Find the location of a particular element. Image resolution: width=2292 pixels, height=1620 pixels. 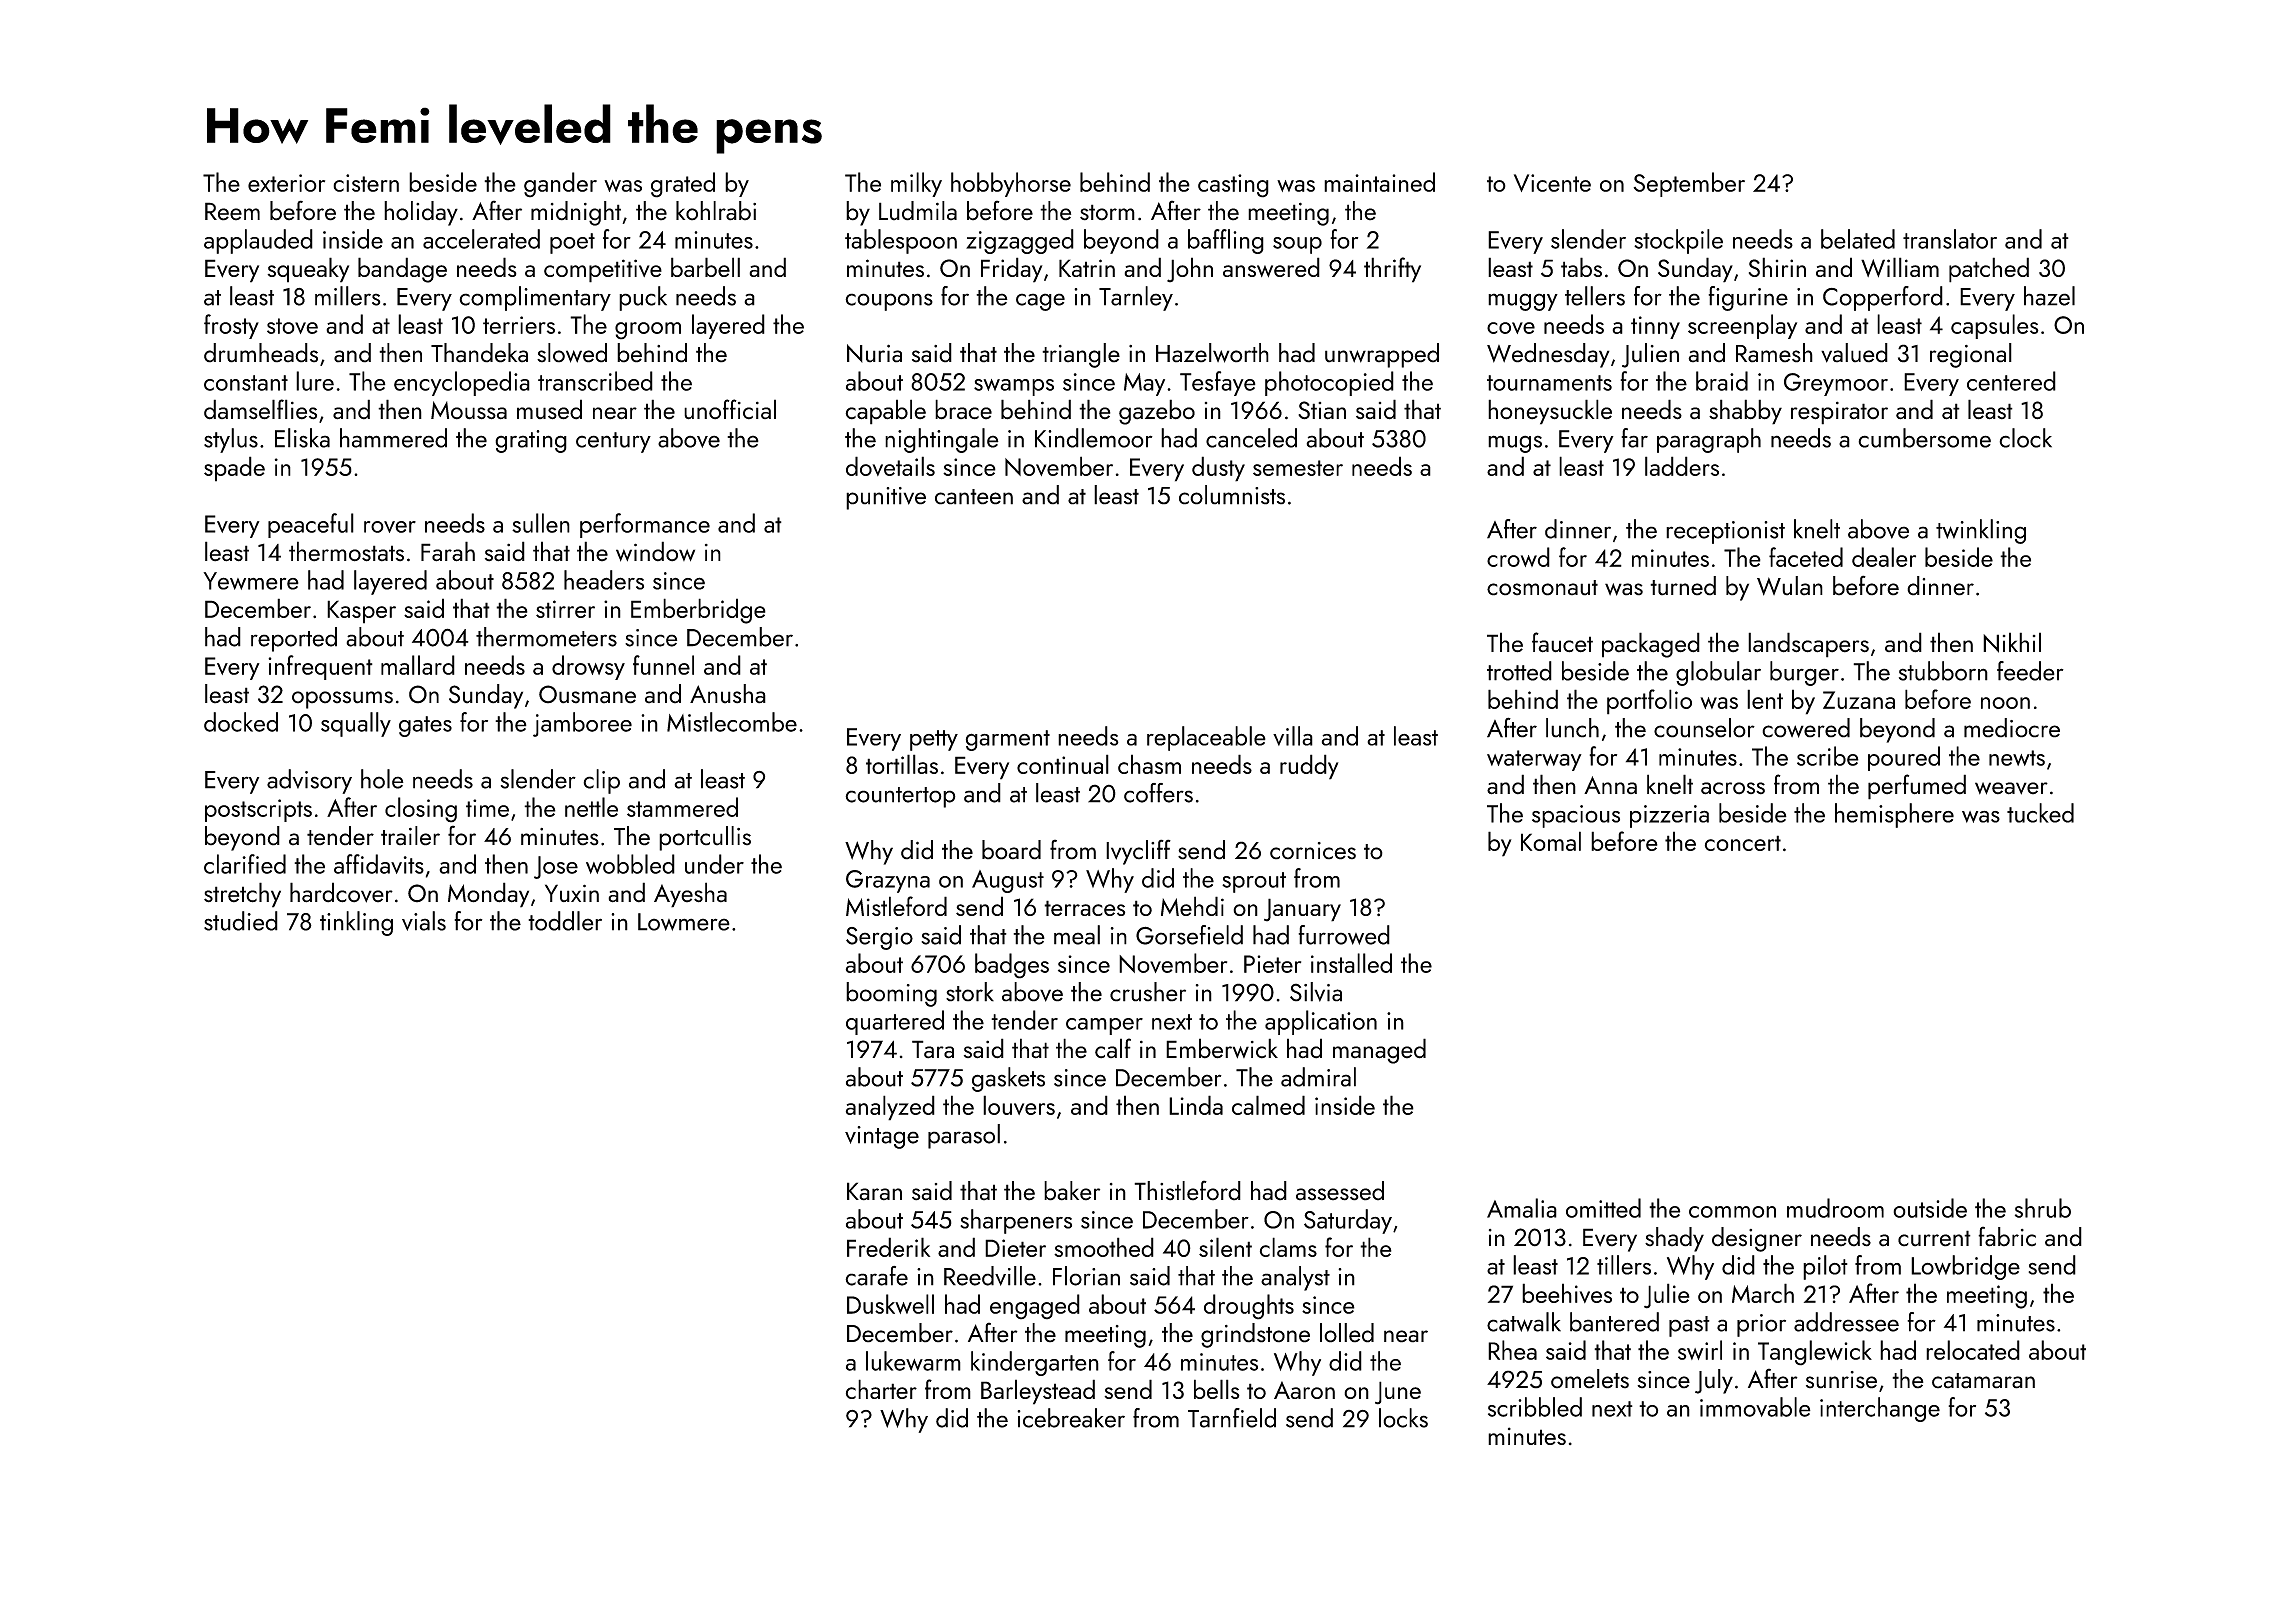

semester is located at coordinates (1298, 468).
